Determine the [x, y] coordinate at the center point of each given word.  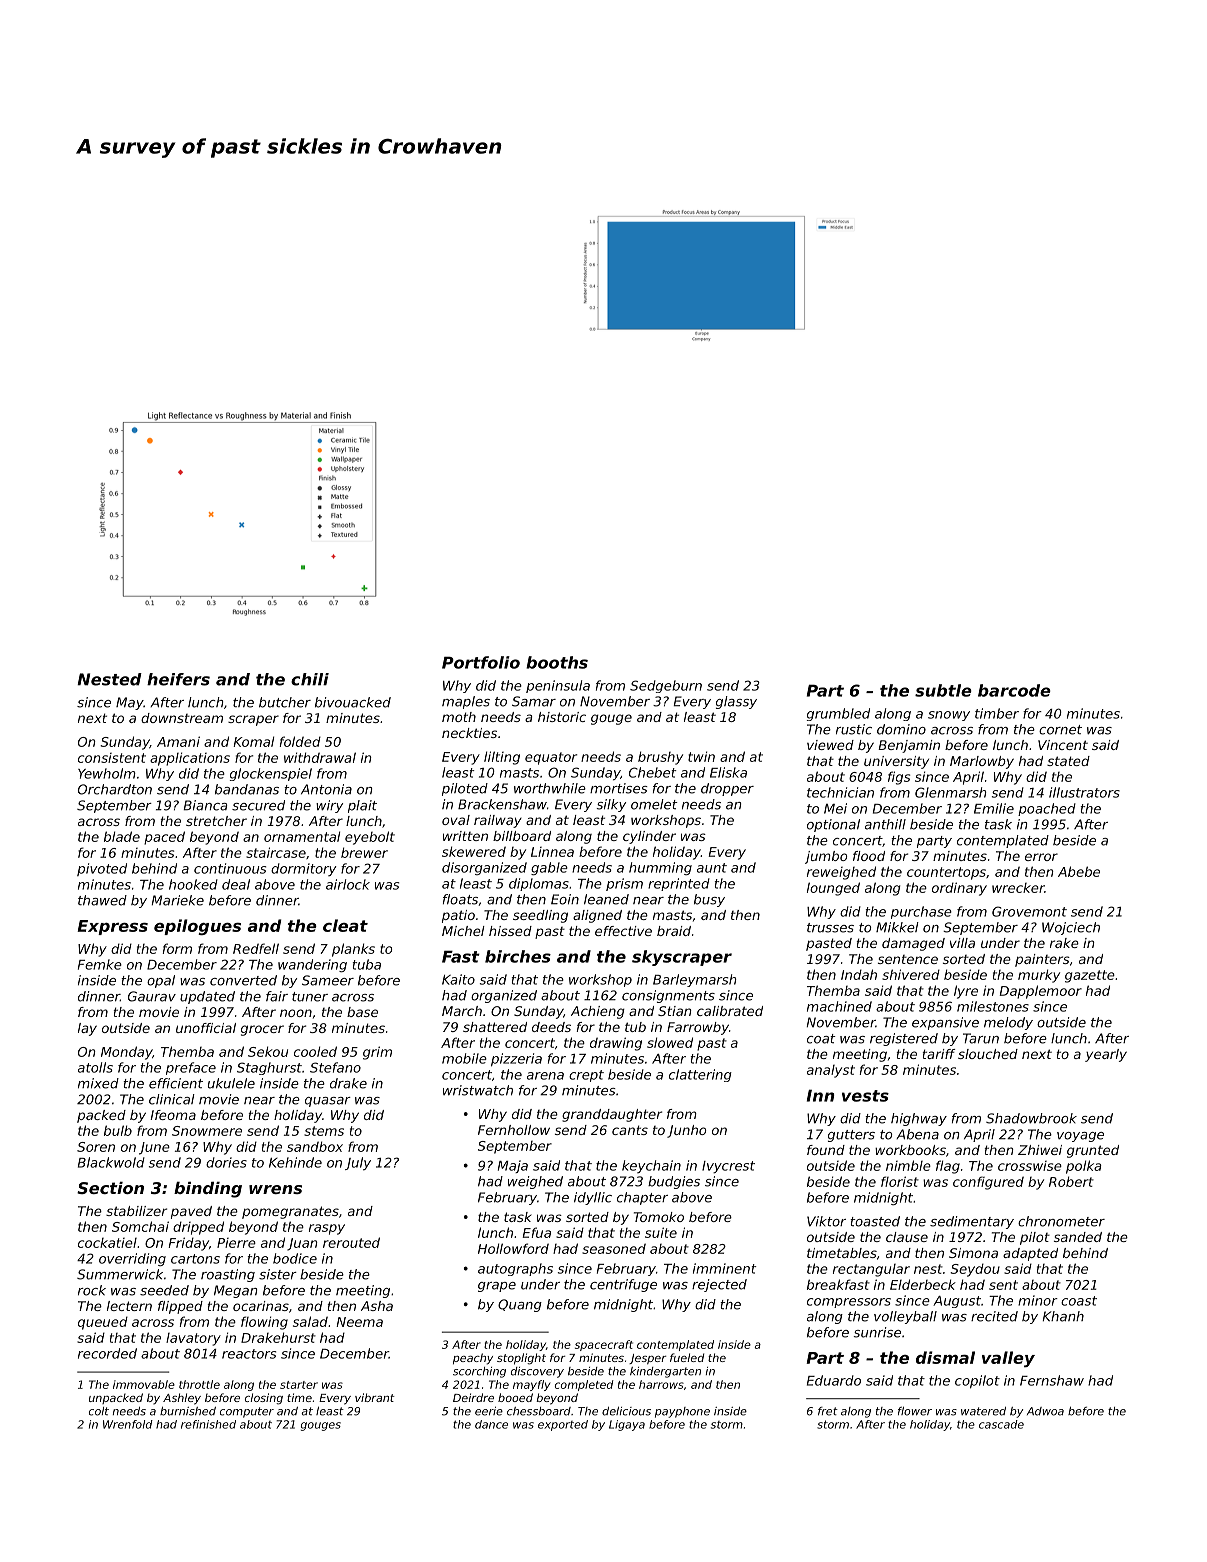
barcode [1014, 690]
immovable [144, 1384]
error [1041, 857]
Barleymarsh [694, 980]
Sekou [268, 1051]
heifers [178, 679]
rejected [719, 1285]
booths [557, 662]
